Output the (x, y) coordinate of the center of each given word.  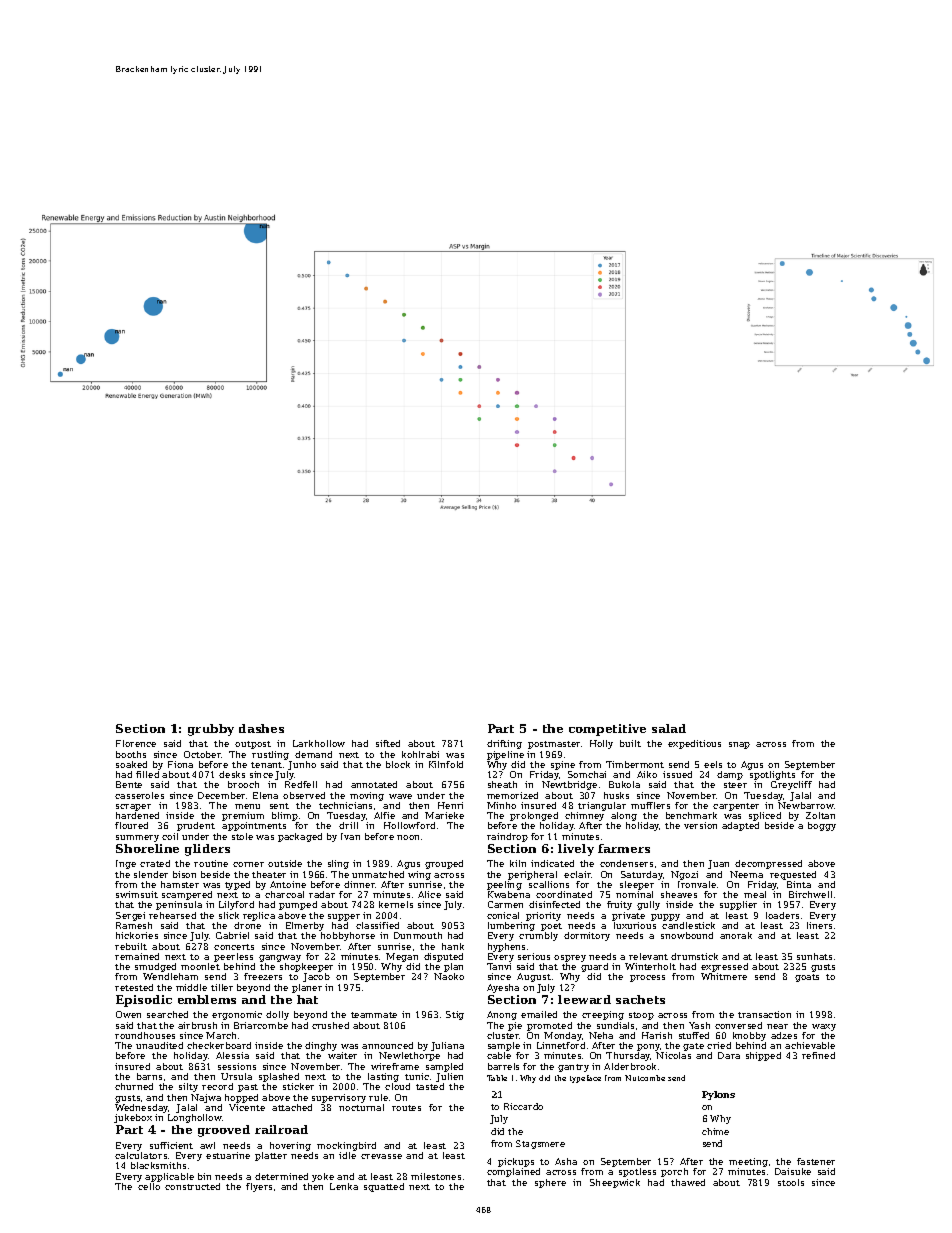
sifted (388, 743)
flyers (259, 1187)
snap (739, 745)
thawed (688, 1182)
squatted (384, 1187)
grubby (211, 730)
